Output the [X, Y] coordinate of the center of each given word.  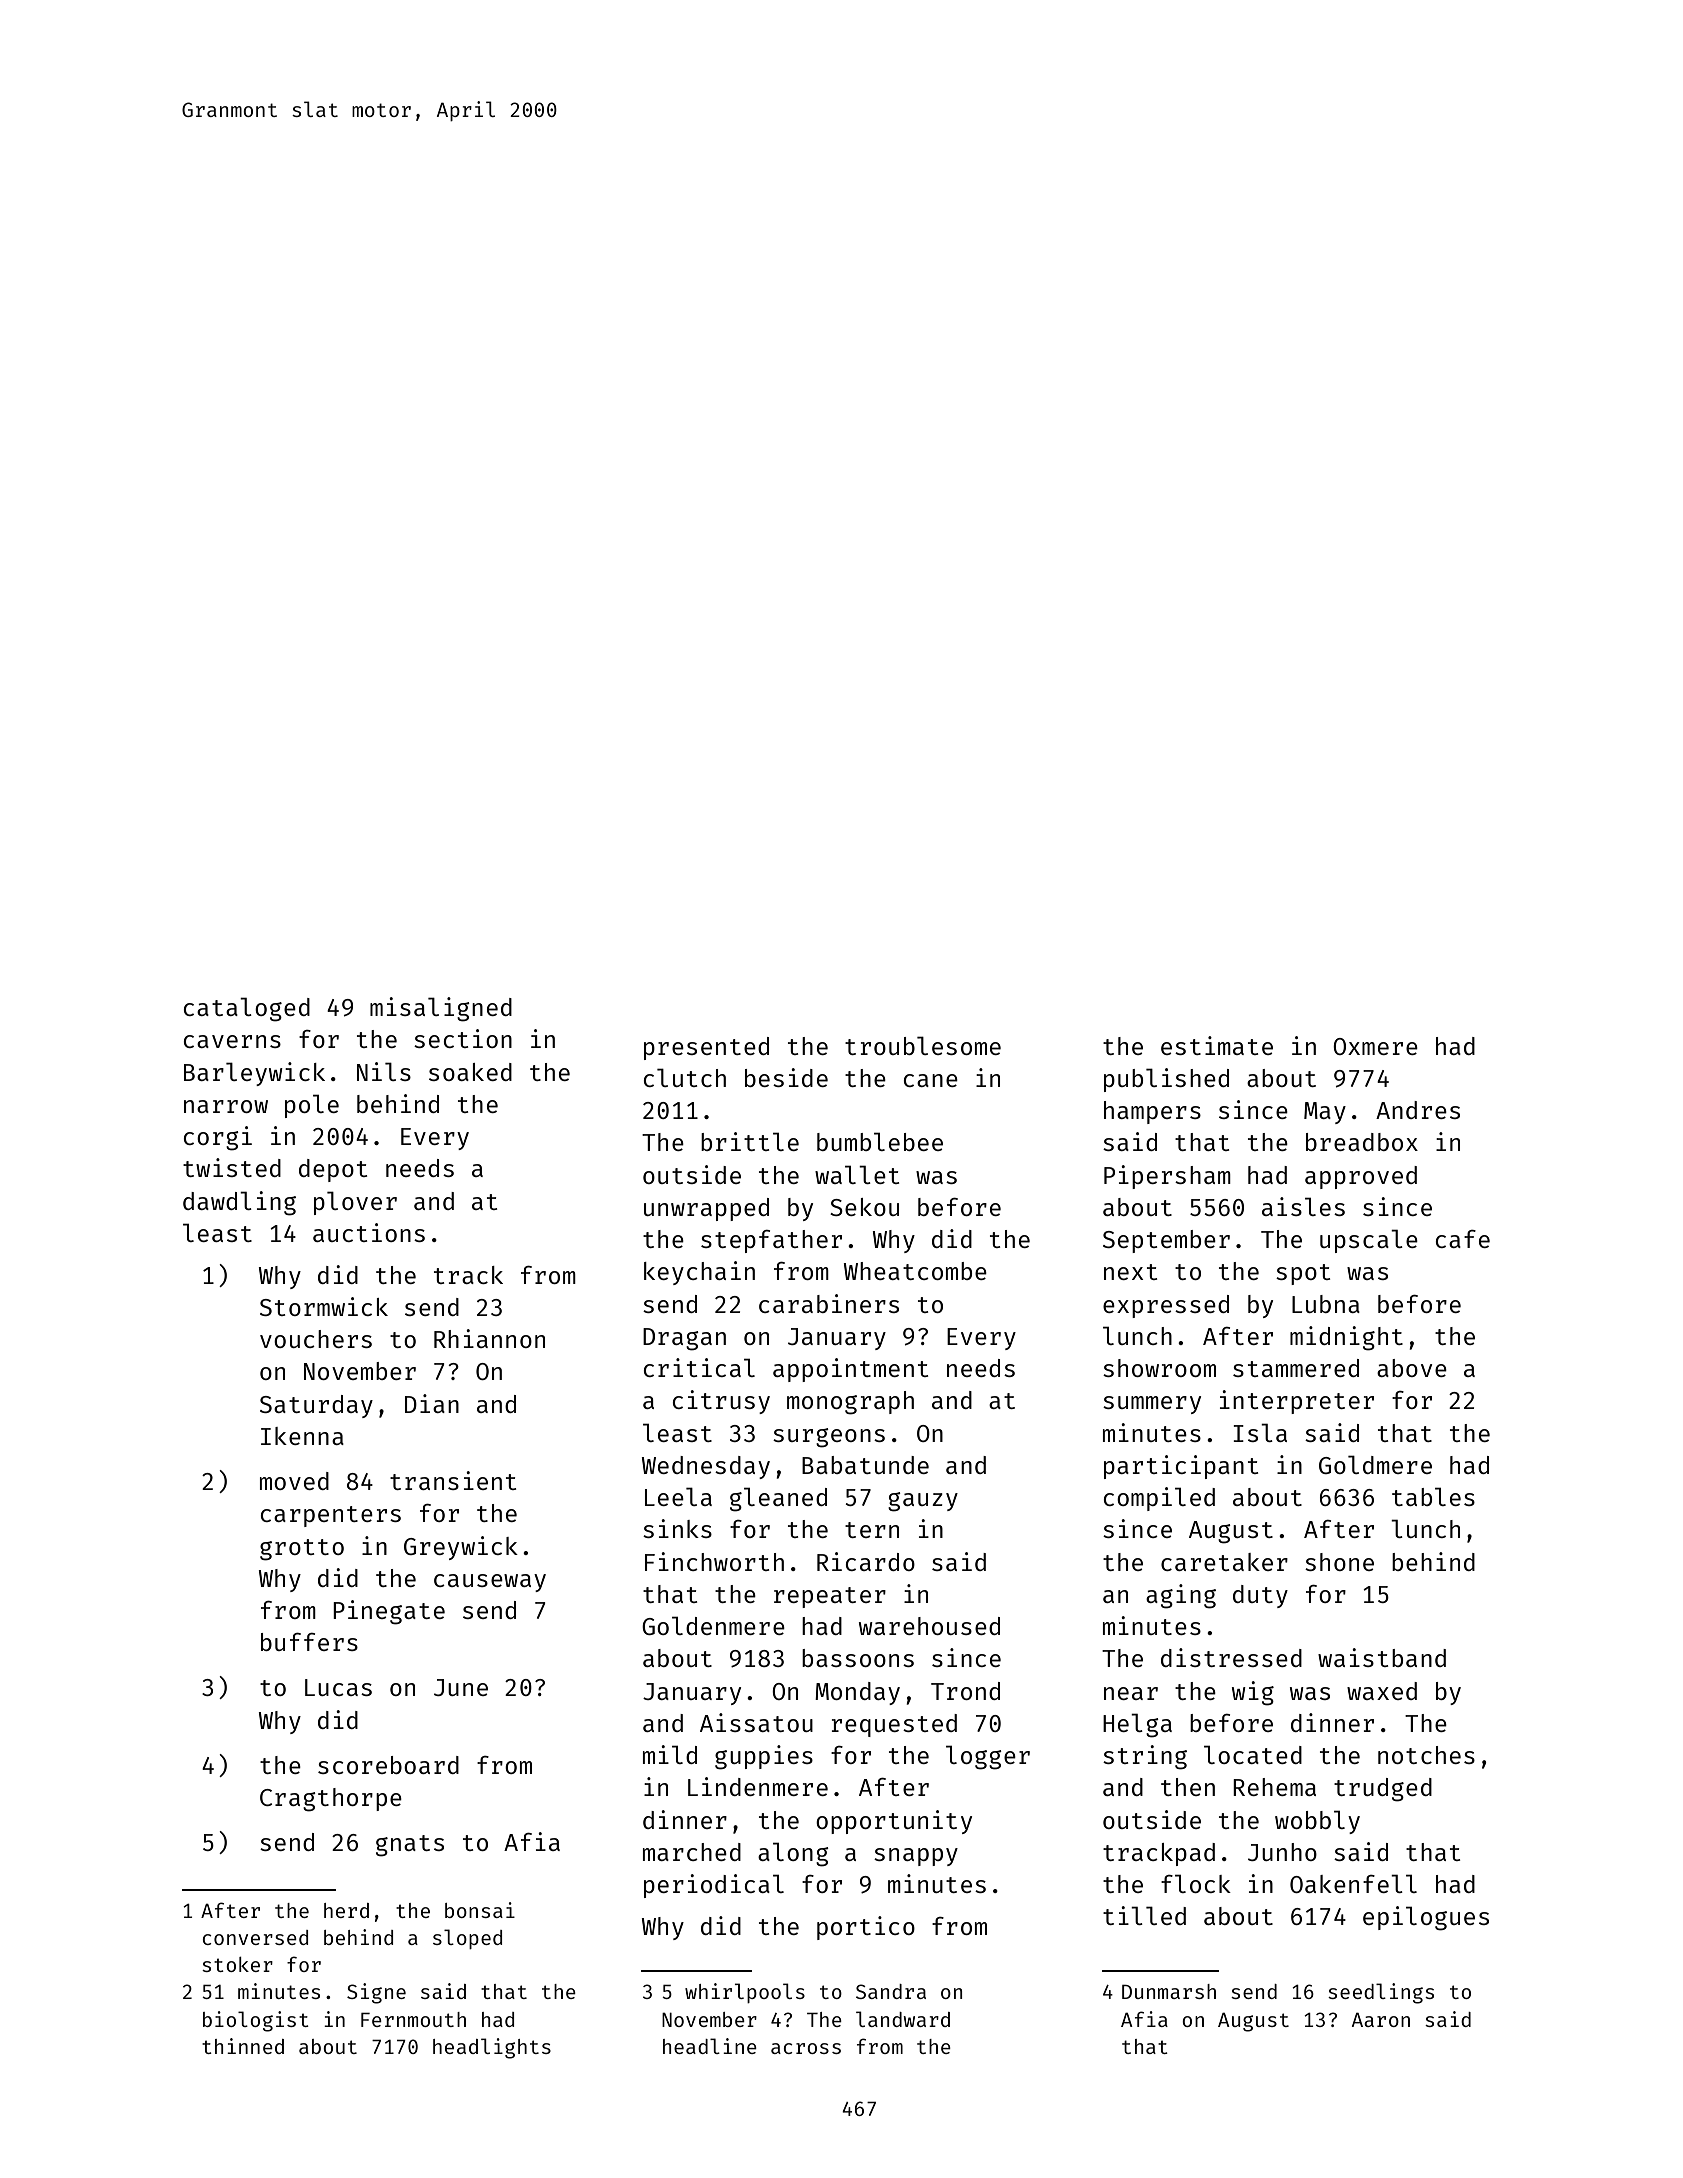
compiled [1159, 1499]
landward [903, 2019]
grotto [302, 1550]
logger [988, 1757]
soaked [470, 1072]
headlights [492, 2048]
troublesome [923, 1045]
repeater [830, 1597]
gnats [410, 1846]
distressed [1231, 1657]
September [1166, 1241]
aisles [1303, 1206]
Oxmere [1375, 1046]
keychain [699, 1273]
